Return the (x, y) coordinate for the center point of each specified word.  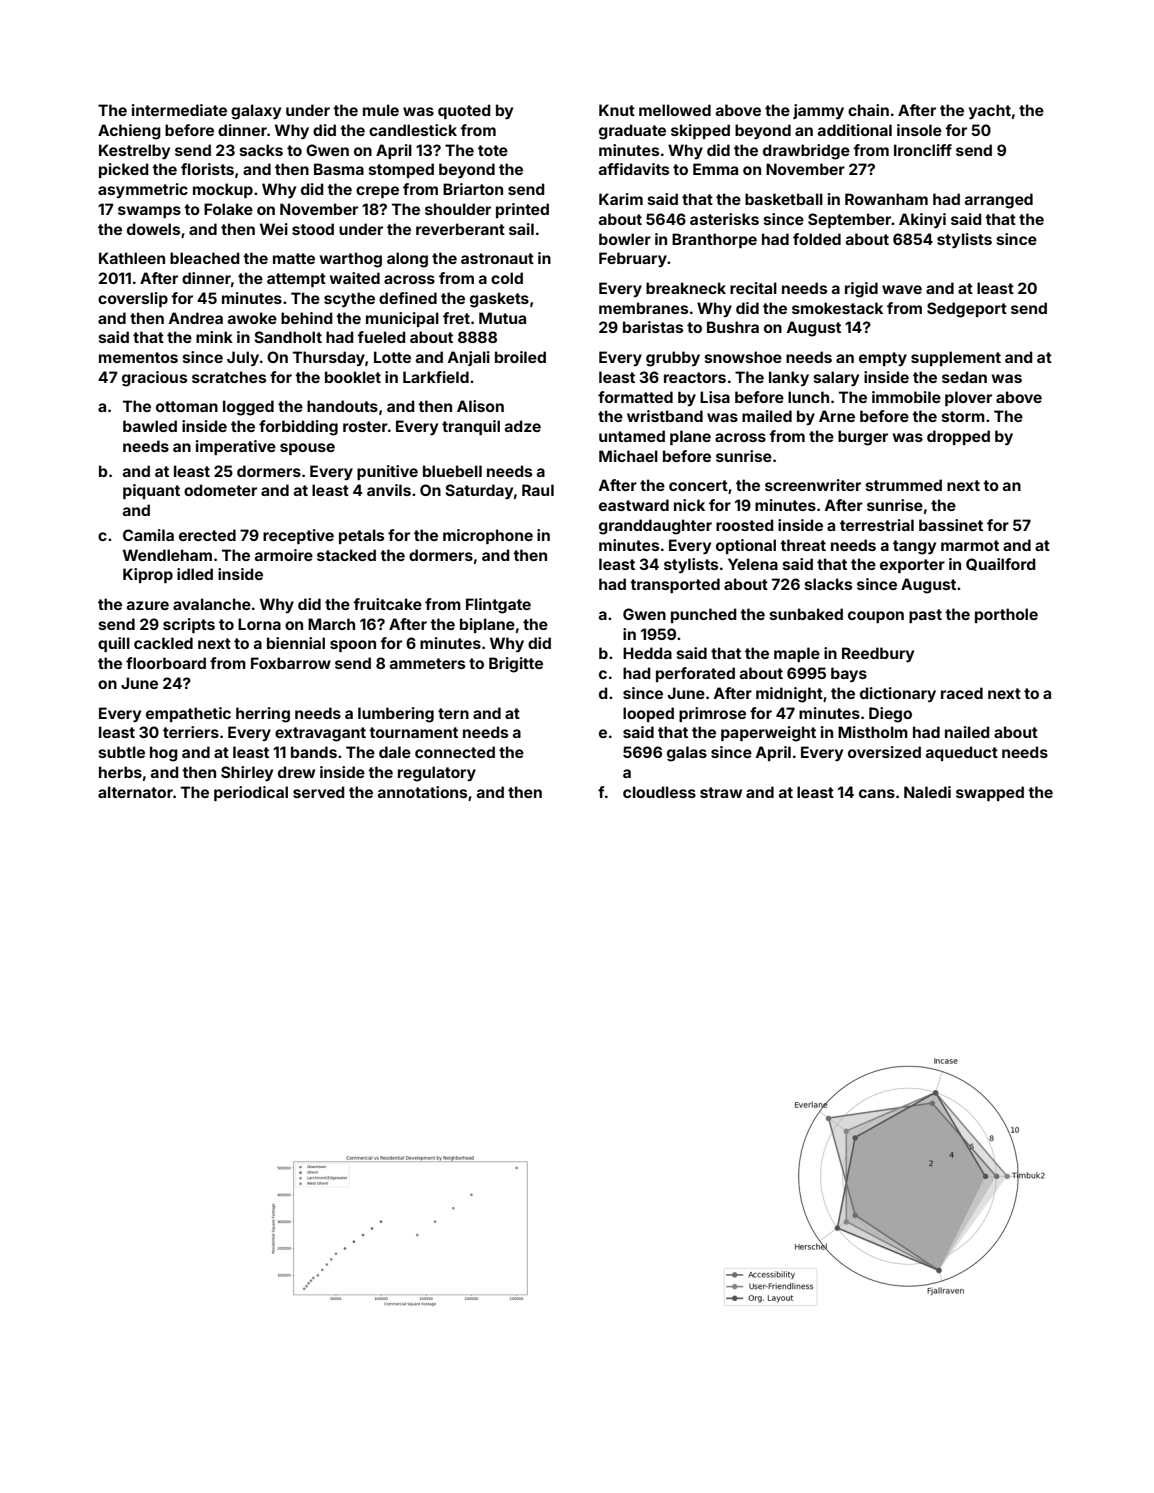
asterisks (724, 219)
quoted (464, 111)
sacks (261, 150)
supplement (956, 358)
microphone (488, 536)
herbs (120, 772)
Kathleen (132, 258)
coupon (876, 617)
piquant (151, 491)
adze (523, 426)
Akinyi (922, 220)
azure (148, 605)
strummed (904, 485)
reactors (695, 377)
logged (248, 408)
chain (868, 110)
